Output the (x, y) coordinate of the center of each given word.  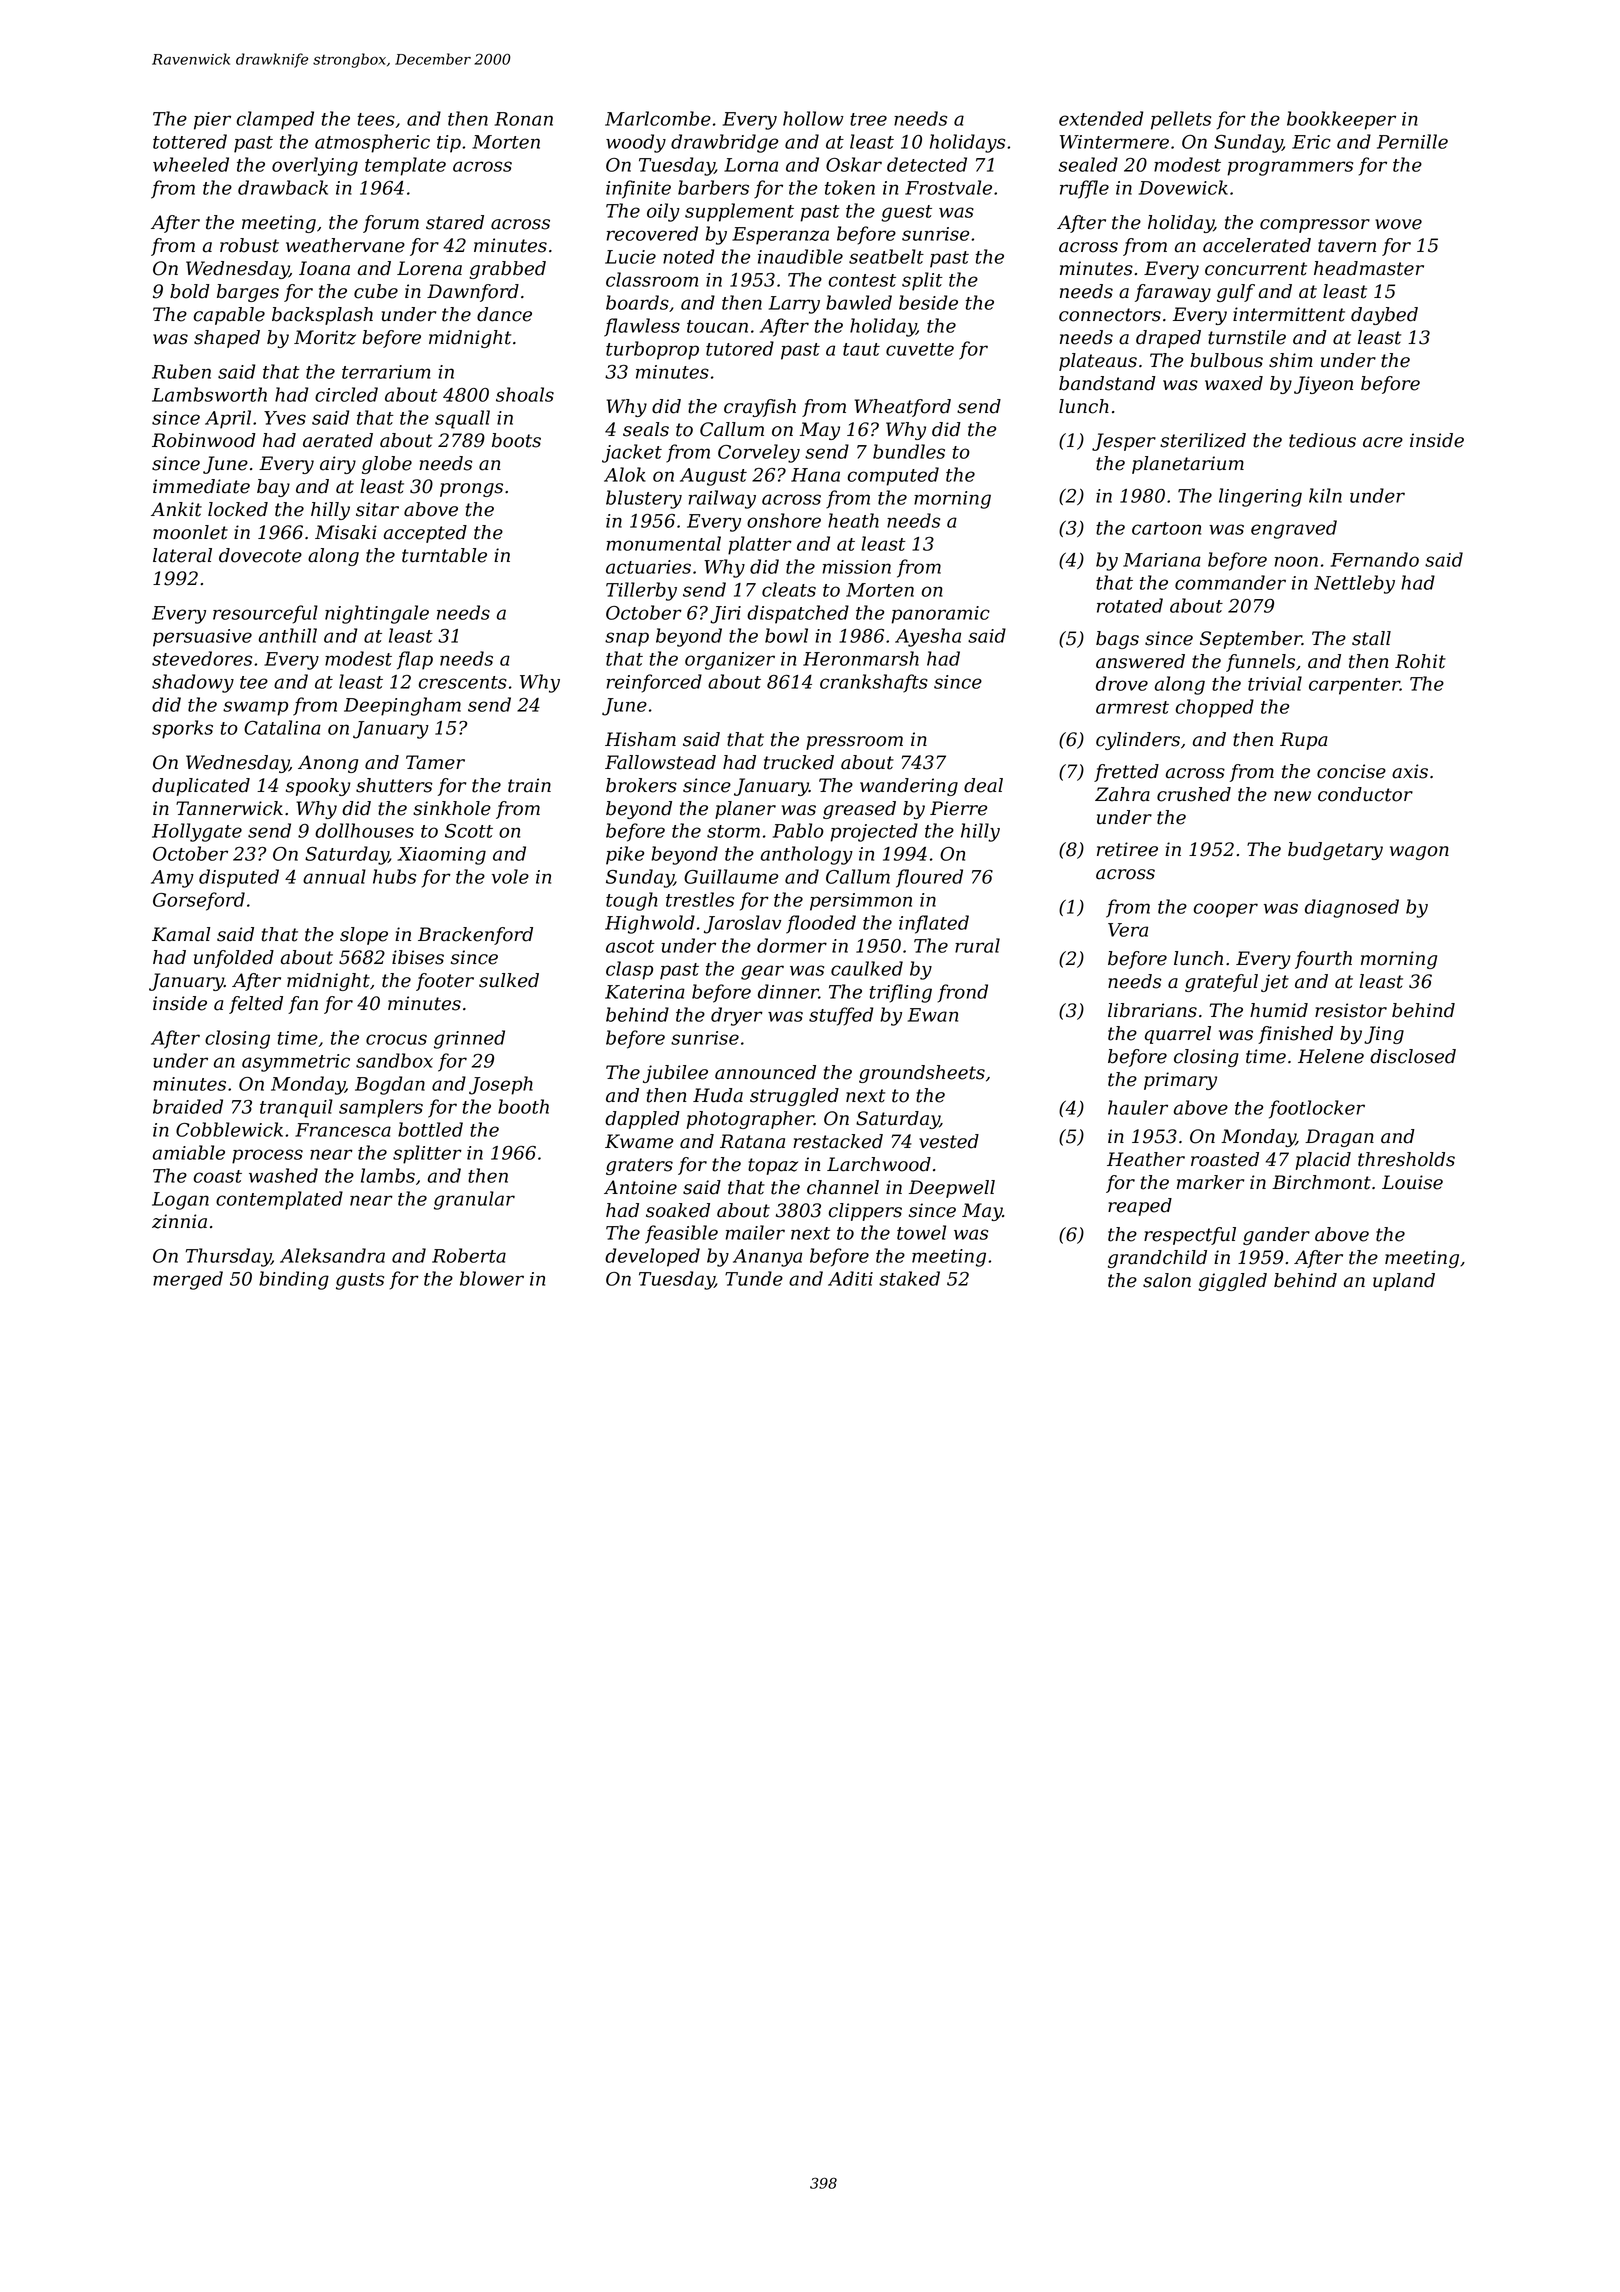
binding (294, 1280)
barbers (713, 187)
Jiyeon (1323, 385)
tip (449, 144)
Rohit (1420, 661)
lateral (182, 555)
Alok (625, 474)
